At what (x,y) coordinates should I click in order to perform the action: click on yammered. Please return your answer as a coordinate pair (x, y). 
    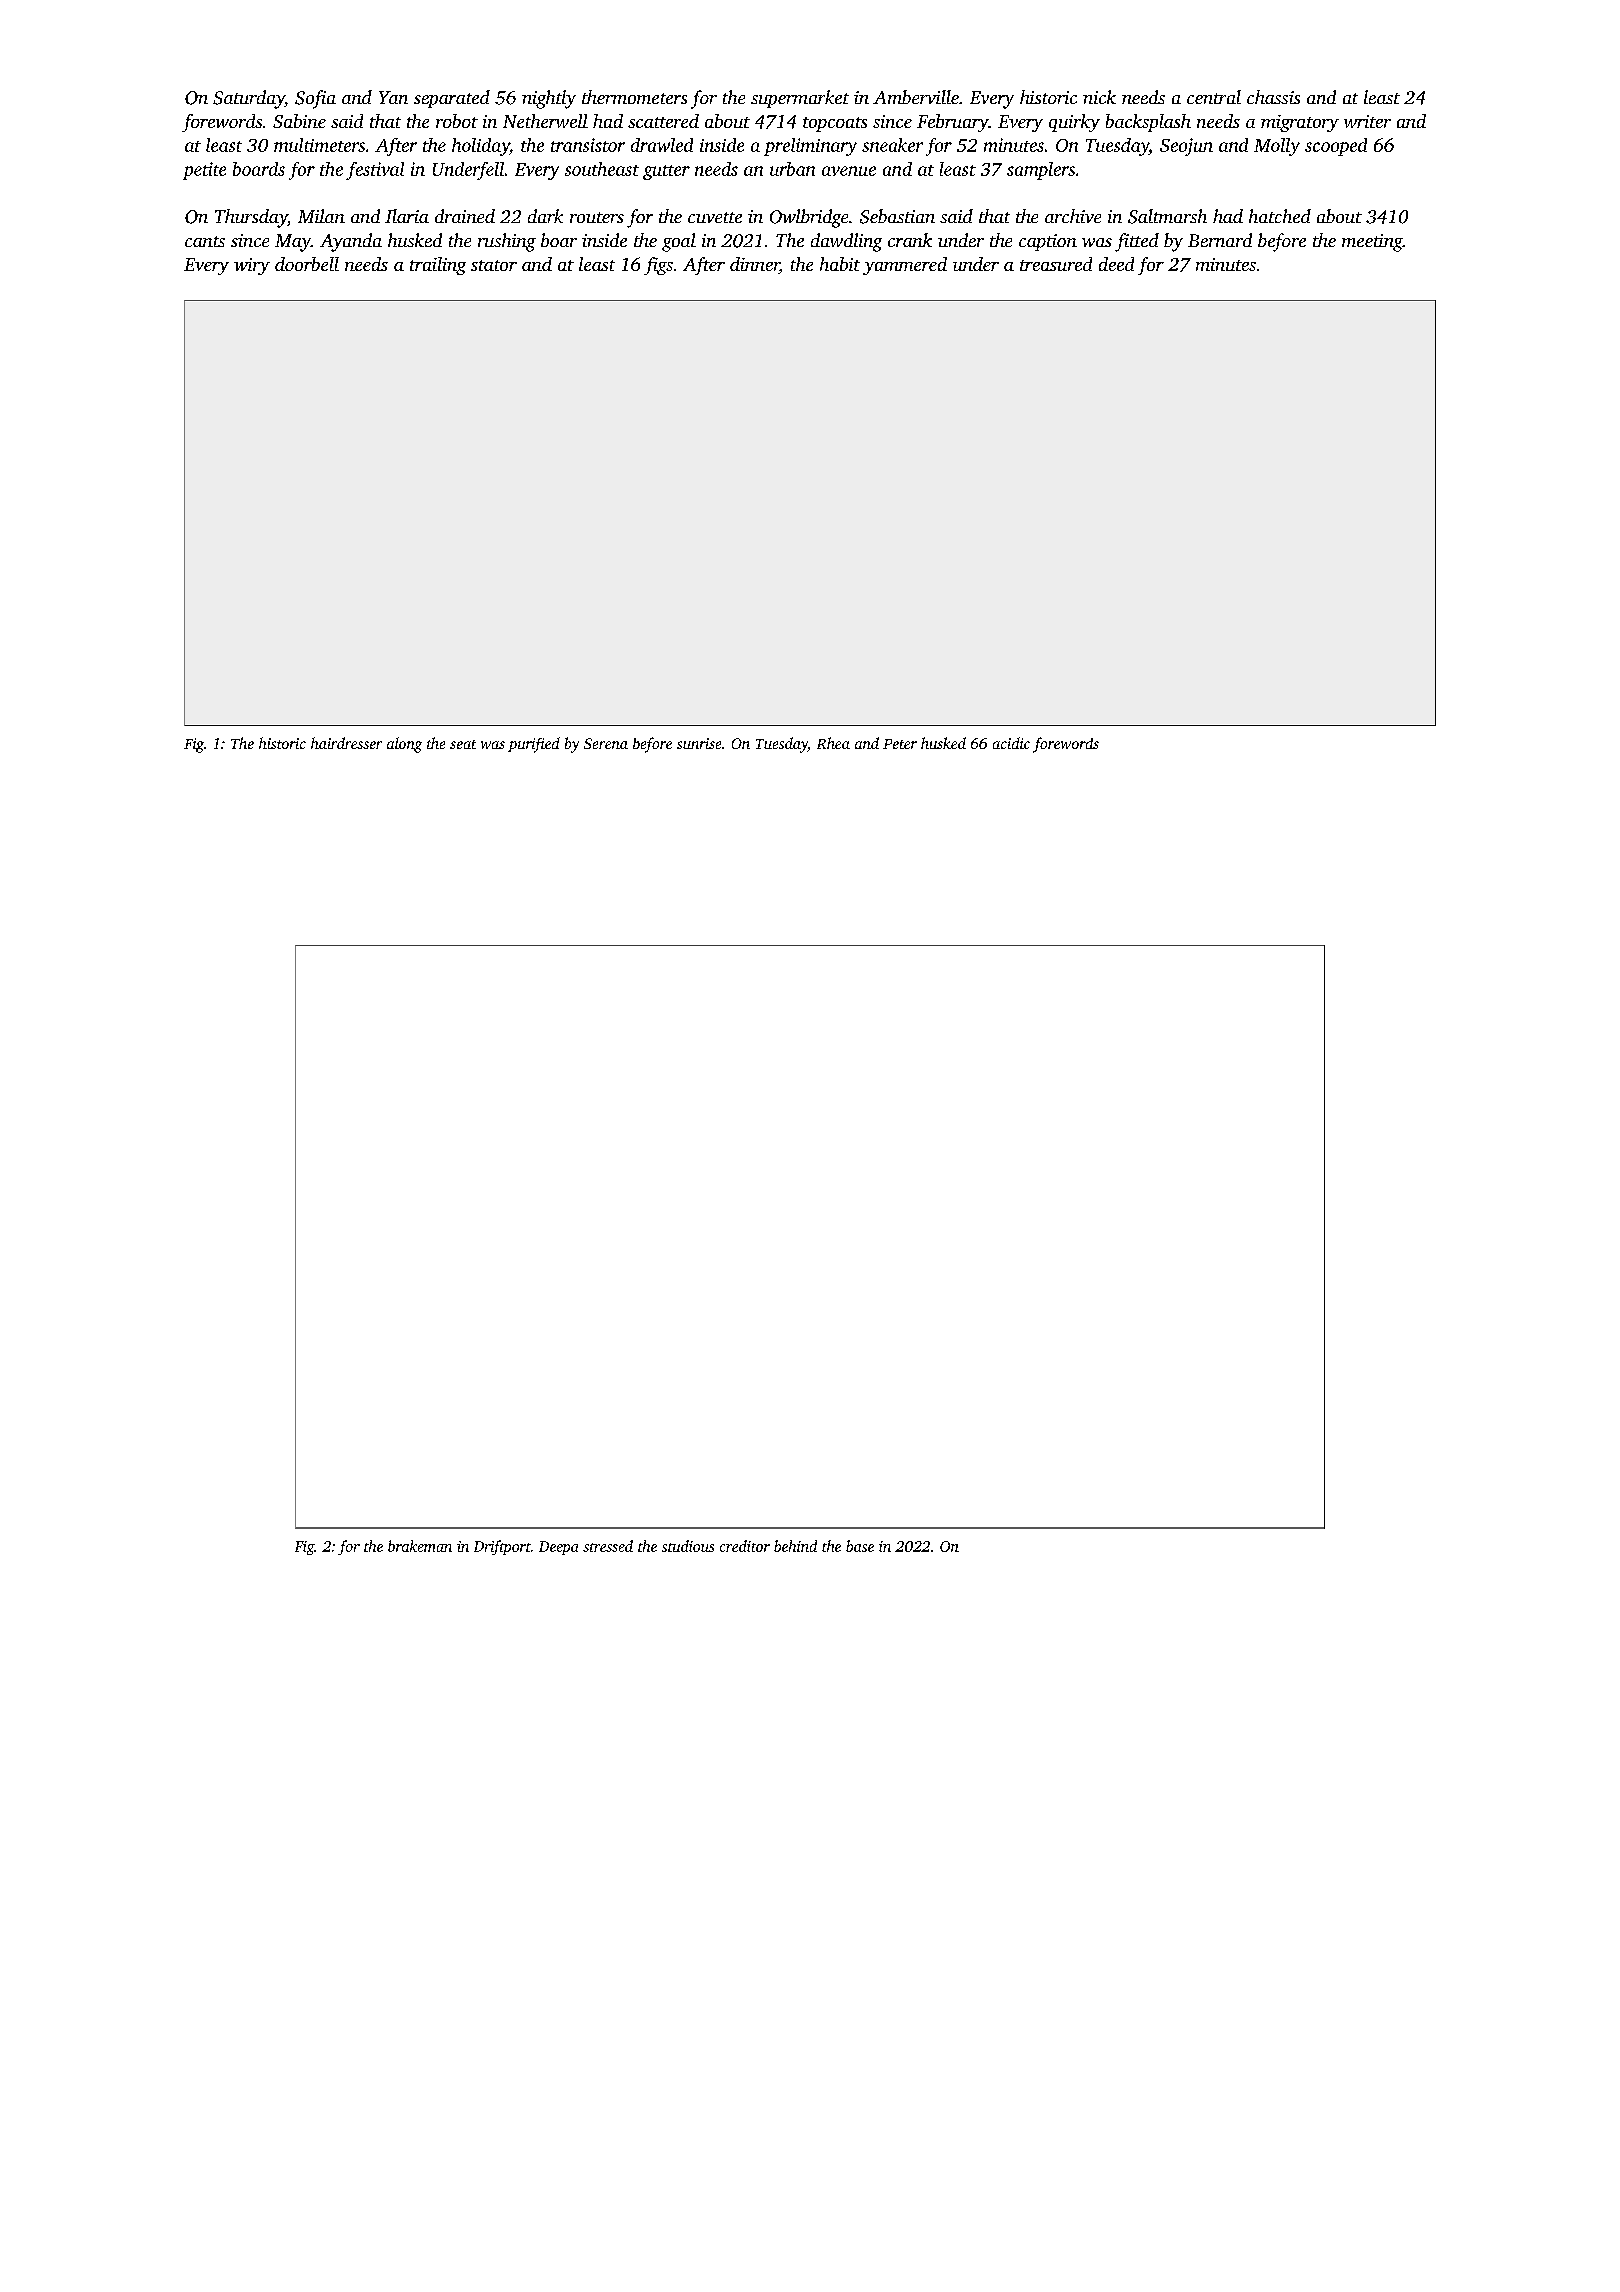
    Looking at the image, I should click on (905, 266).
